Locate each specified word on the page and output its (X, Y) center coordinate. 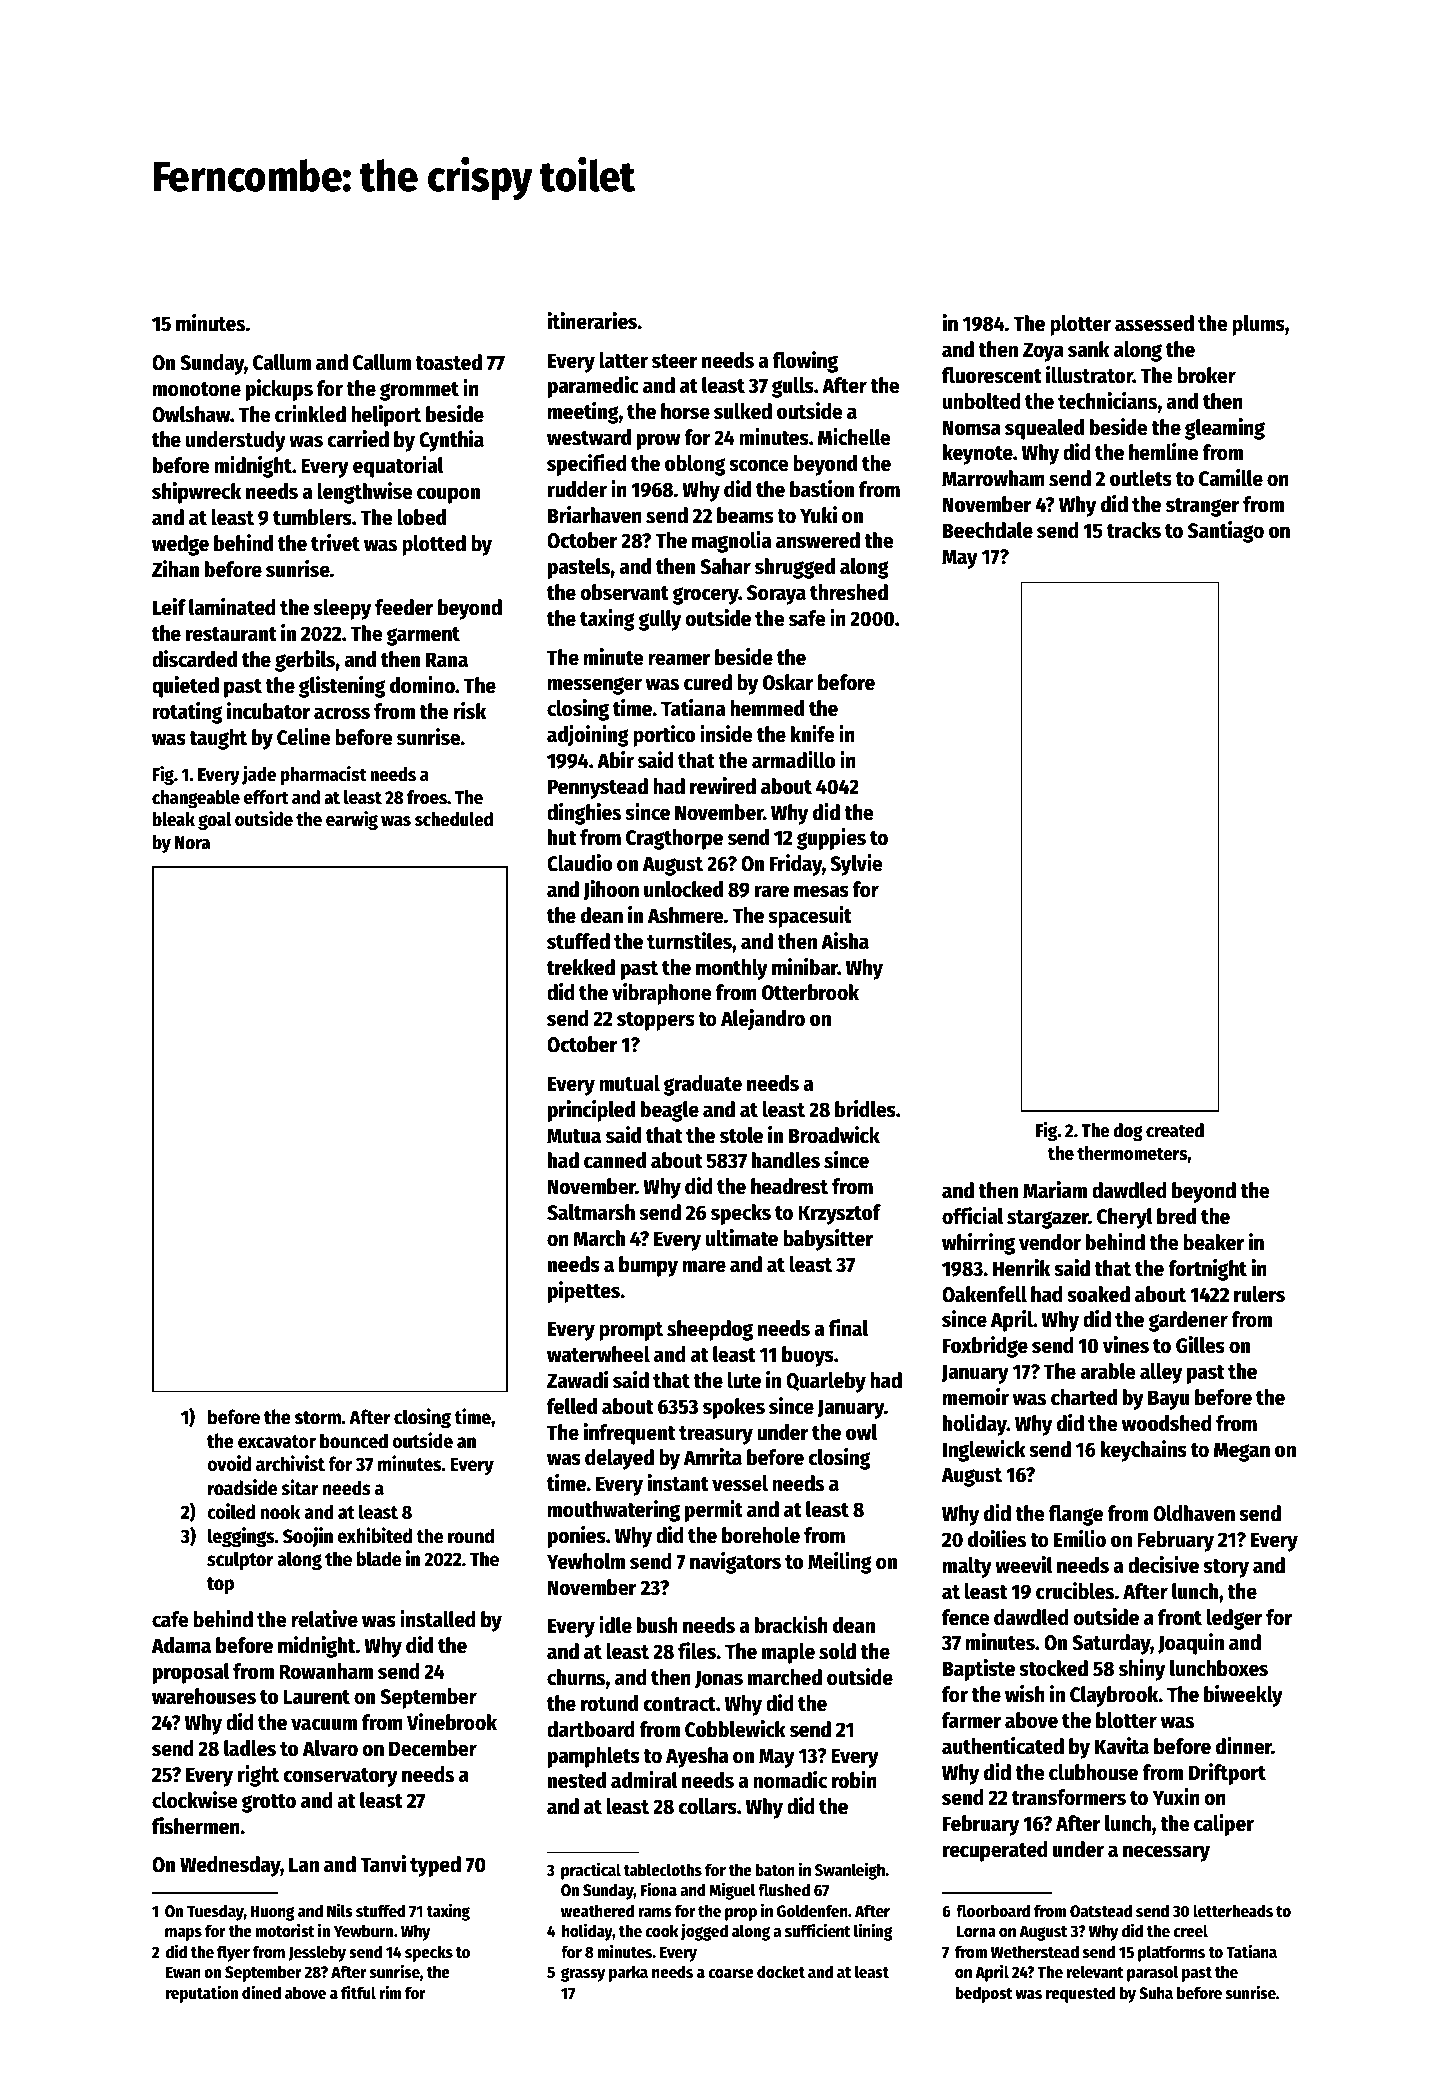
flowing (805, 362)
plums (1258, 325)
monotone (197, 389)
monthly (732, 969)
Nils (340, 1910)
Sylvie (856, 865)
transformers (1069, 1797)
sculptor (240, 1560)
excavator (277, 1442)
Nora (192, 843)
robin (854, 1780)
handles (786, 1160)
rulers (1259, 1294)
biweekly (1243, 1696)
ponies (577, 1537)
